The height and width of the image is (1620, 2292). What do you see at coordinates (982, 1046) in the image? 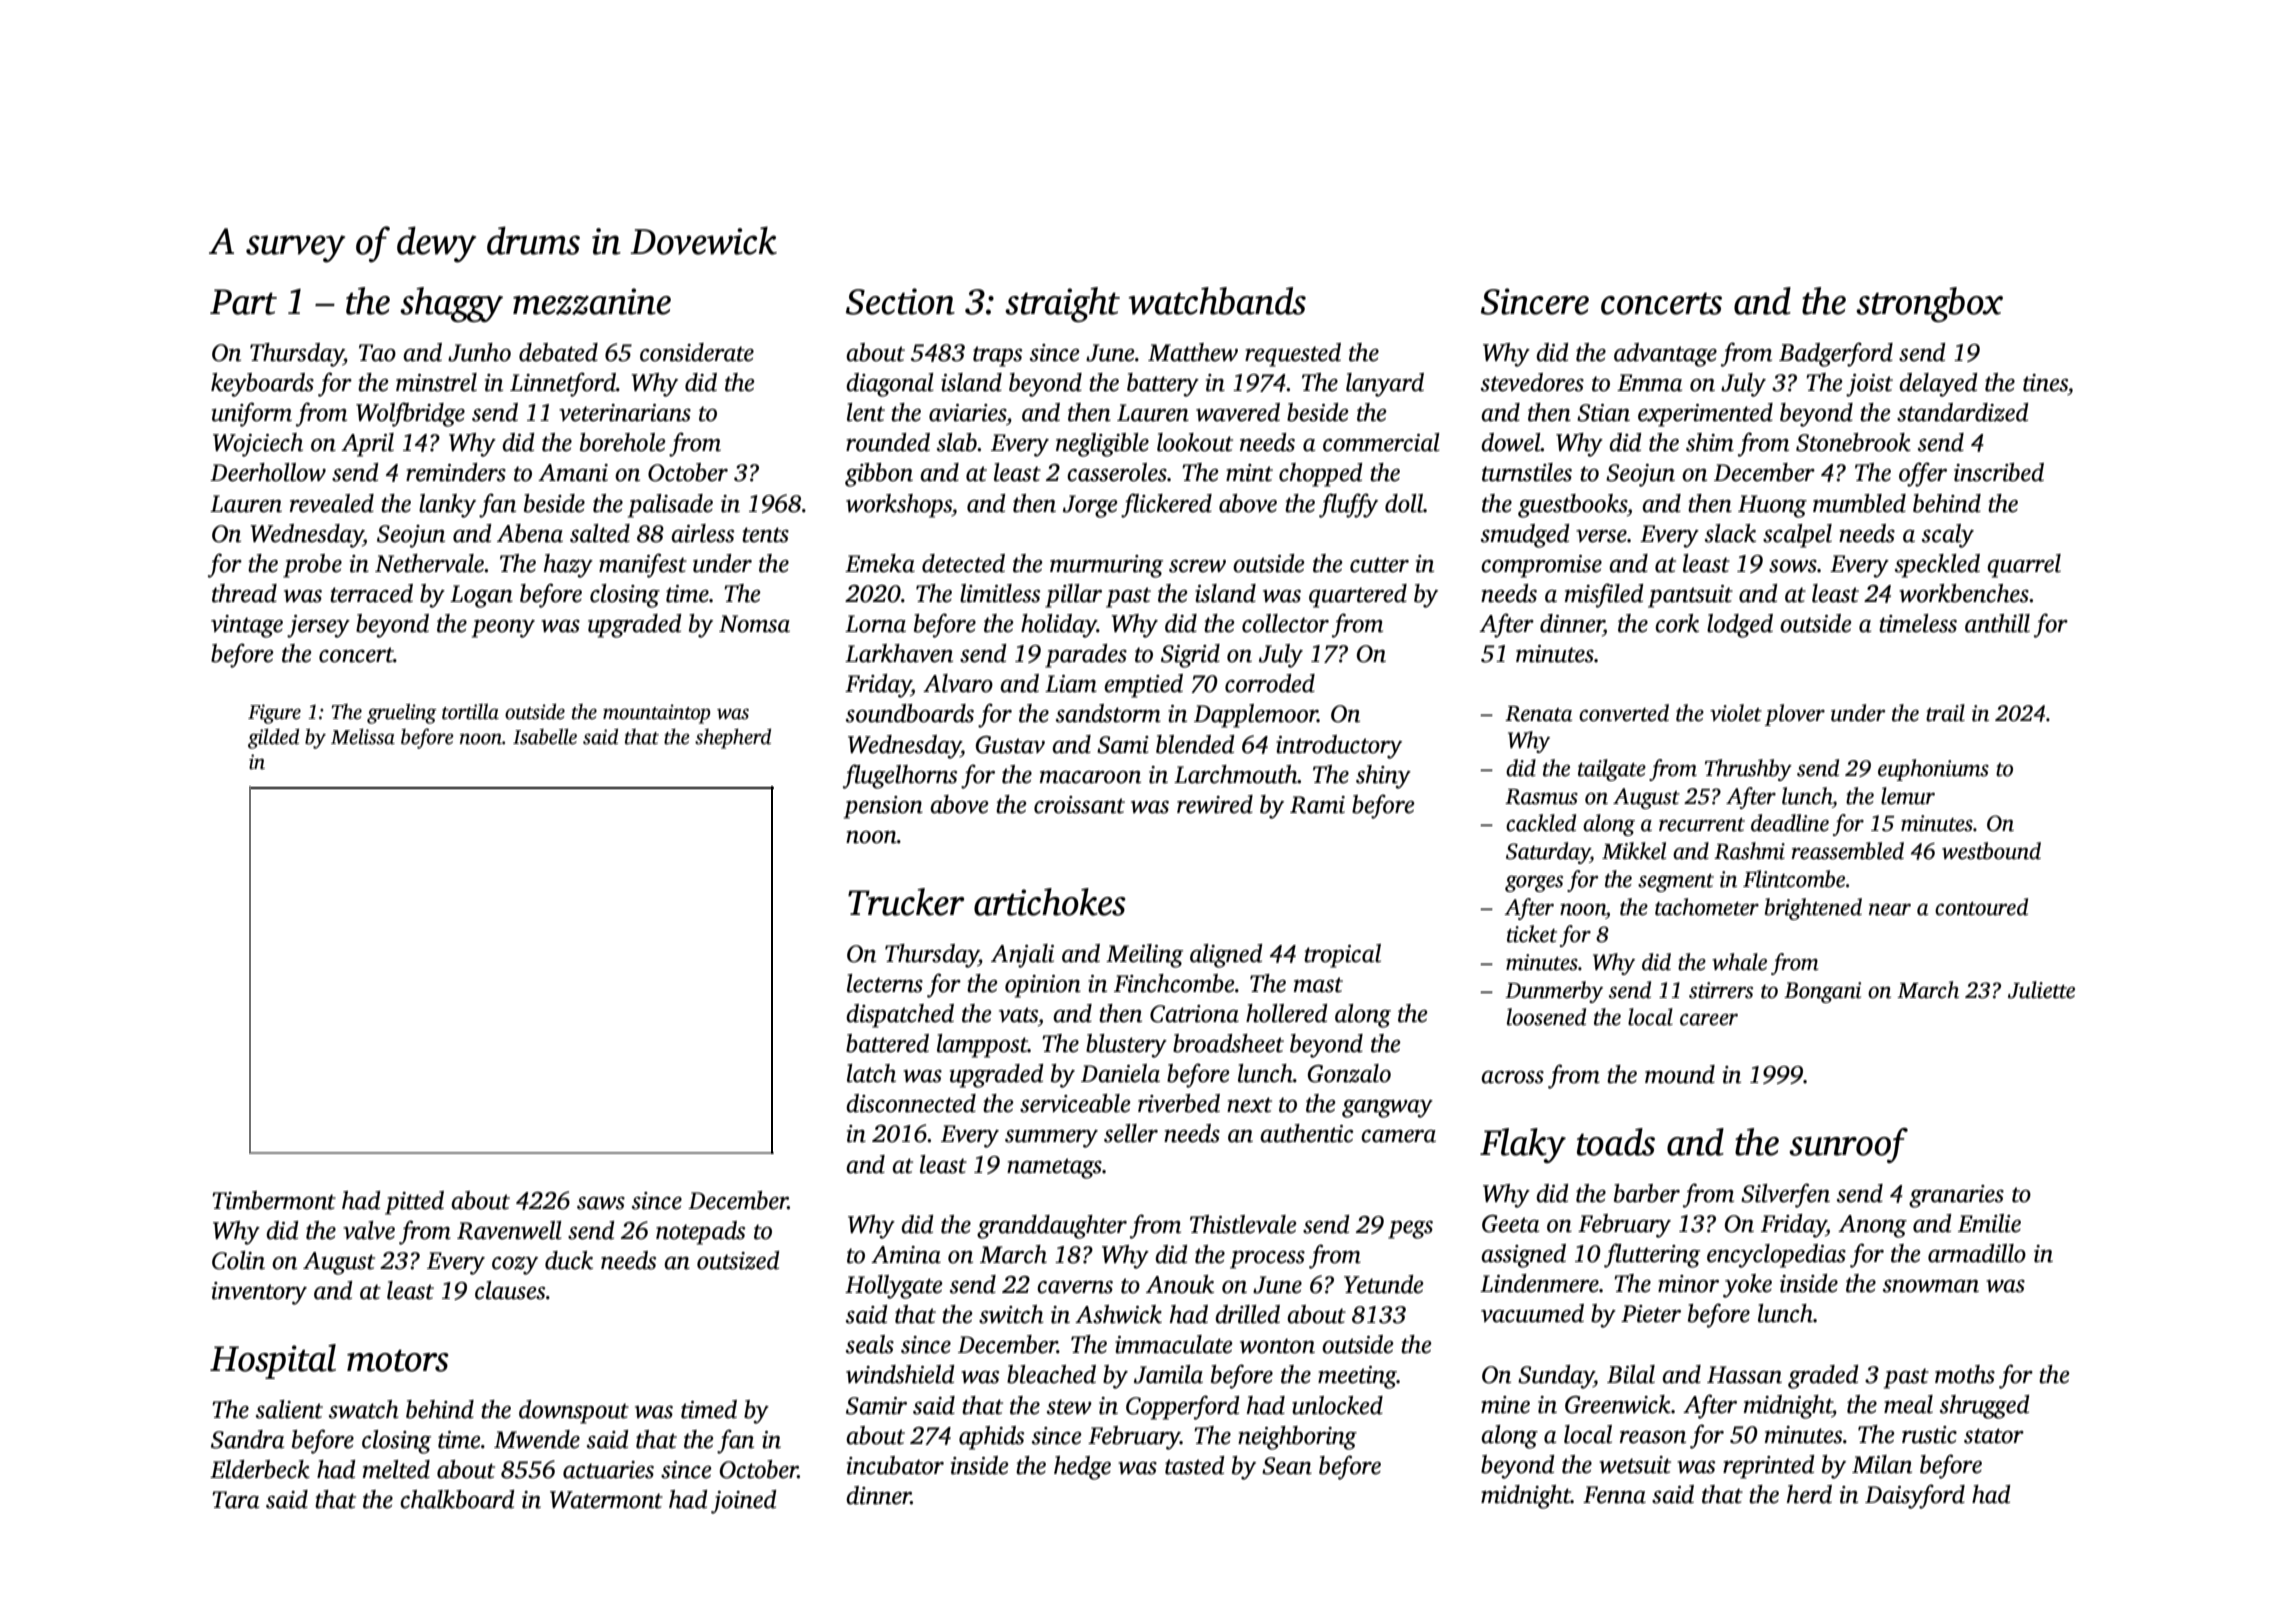
I see `lamppost` at bounding box center [982, 1046].
